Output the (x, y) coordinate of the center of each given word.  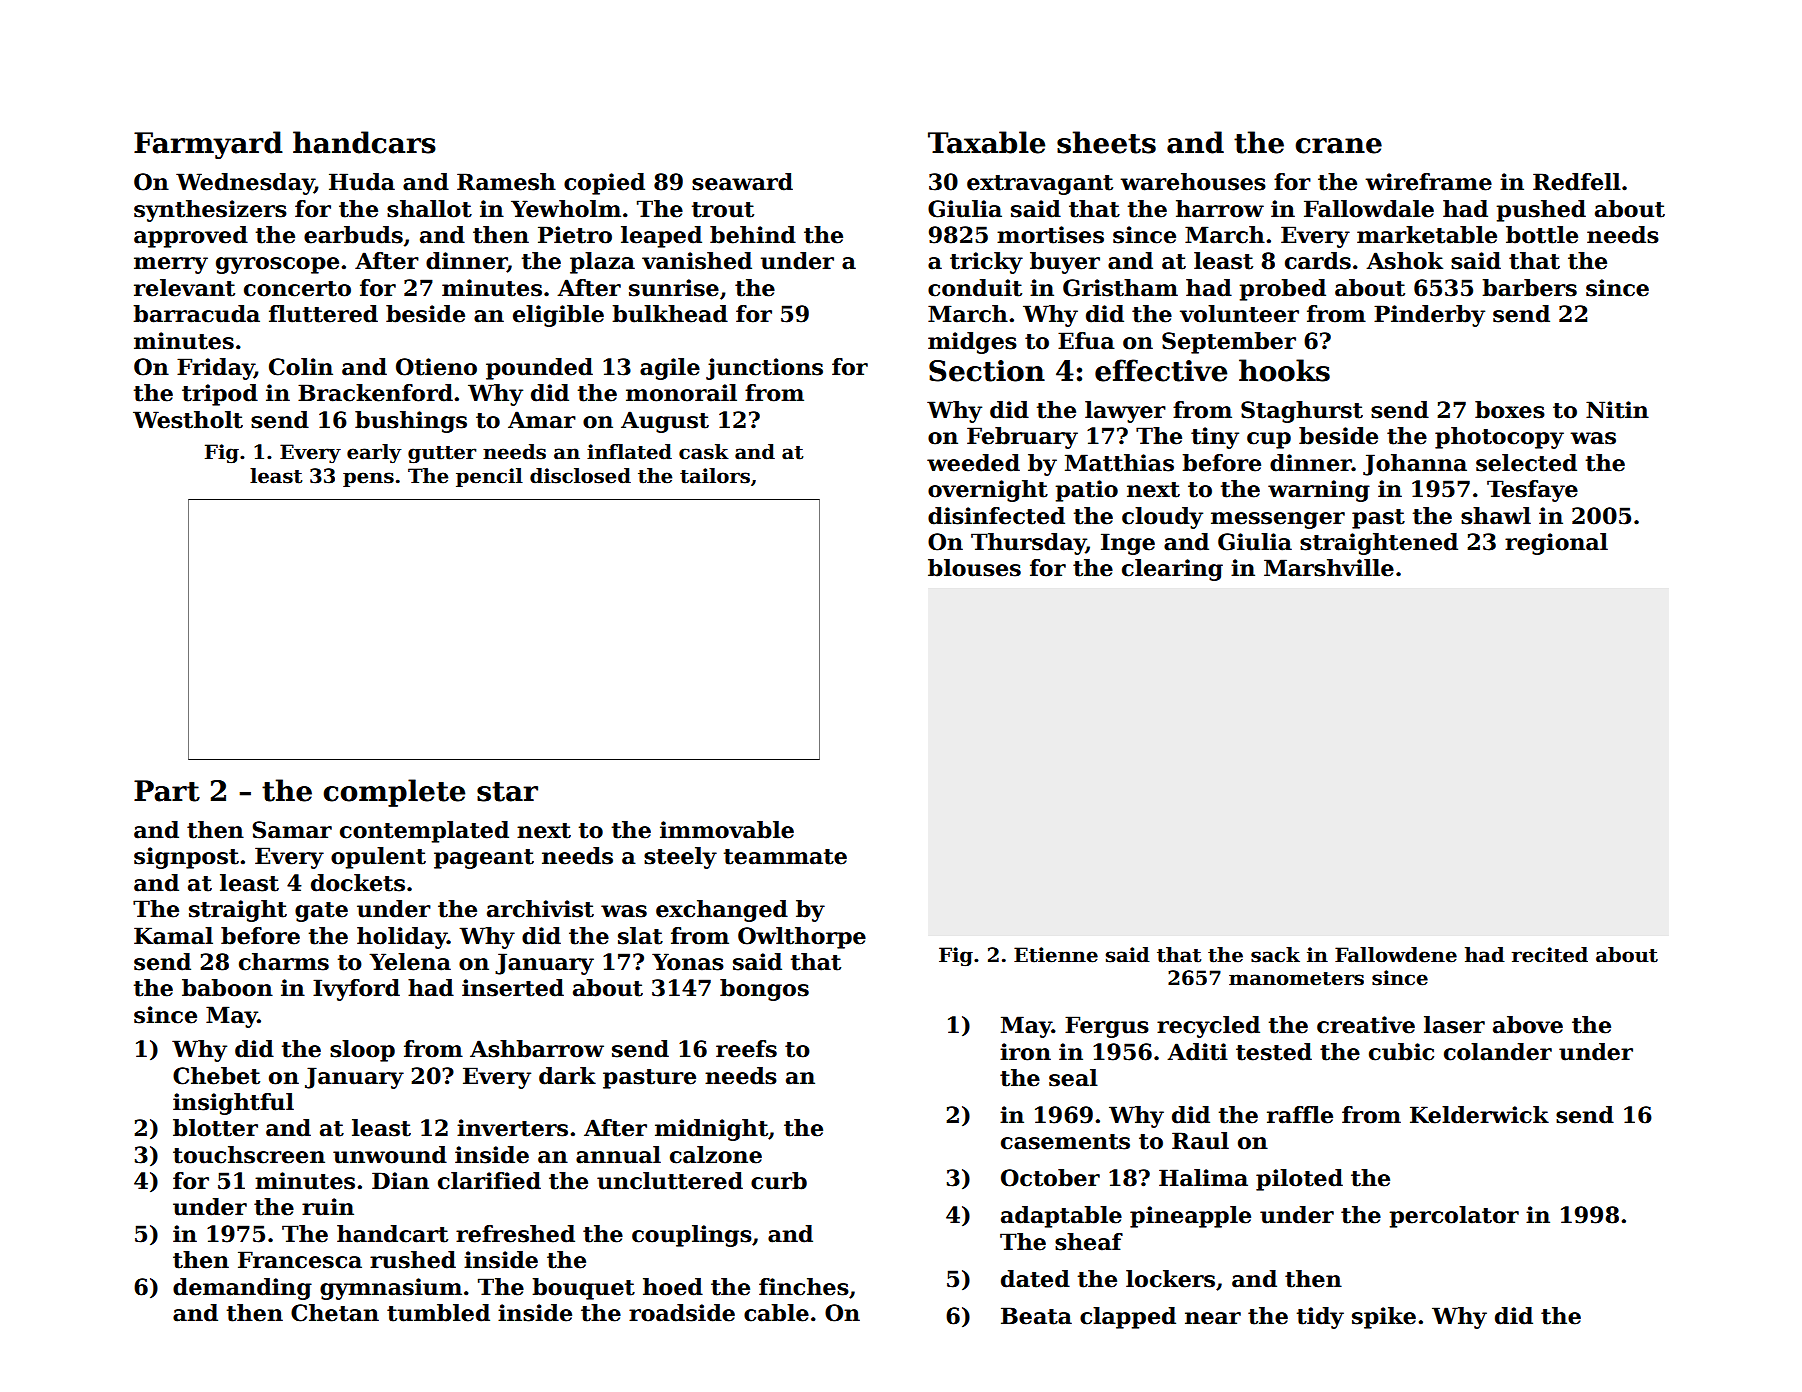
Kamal (173, 936)
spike (1384, 1318)
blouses (974, 568)
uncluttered (670, 1181)
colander (1498, 1052)
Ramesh (506, 182)
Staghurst (1302, 412)
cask (704, 452)
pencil (489, 477)
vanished (697, 261)
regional (1556, 544)
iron (1025, 1052)
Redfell (1577, 182)
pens (368, 479)
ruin (328, 1207)
